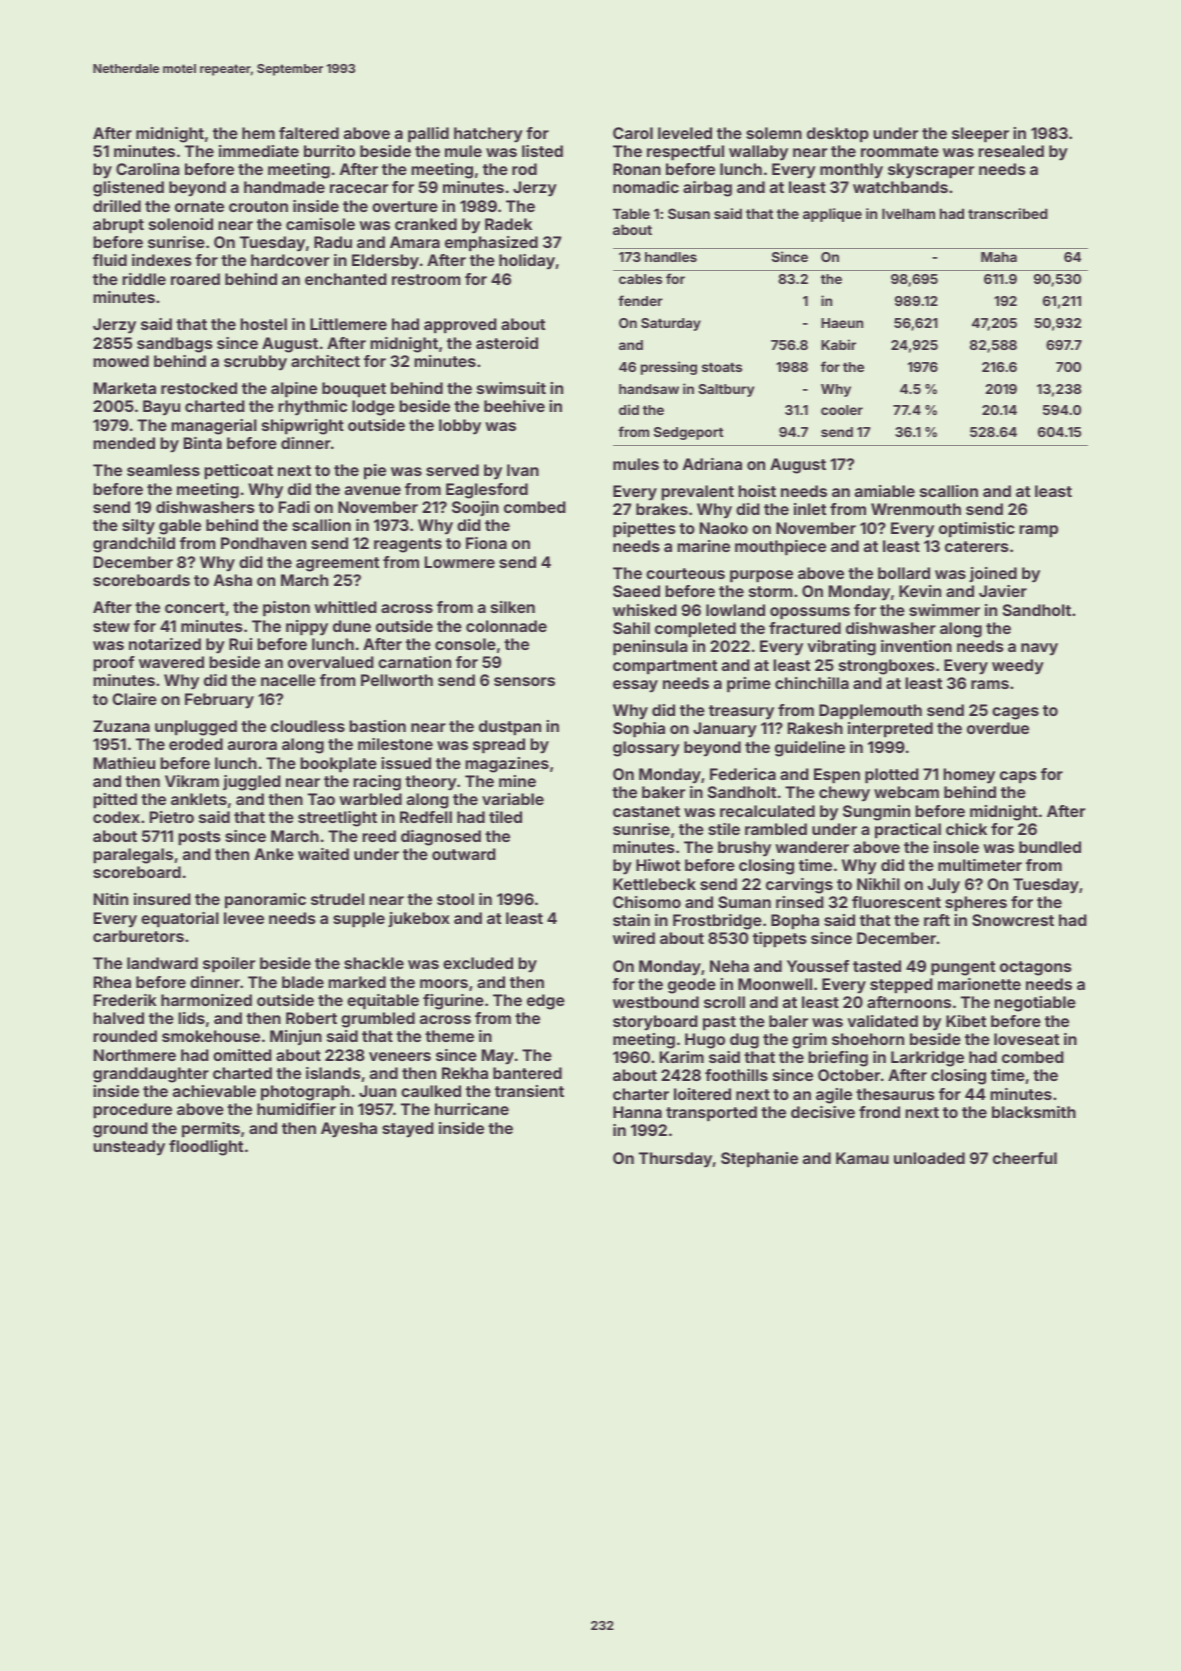 This page has width=1181, height=1671. I want to click on silken, so click(513, 607).
